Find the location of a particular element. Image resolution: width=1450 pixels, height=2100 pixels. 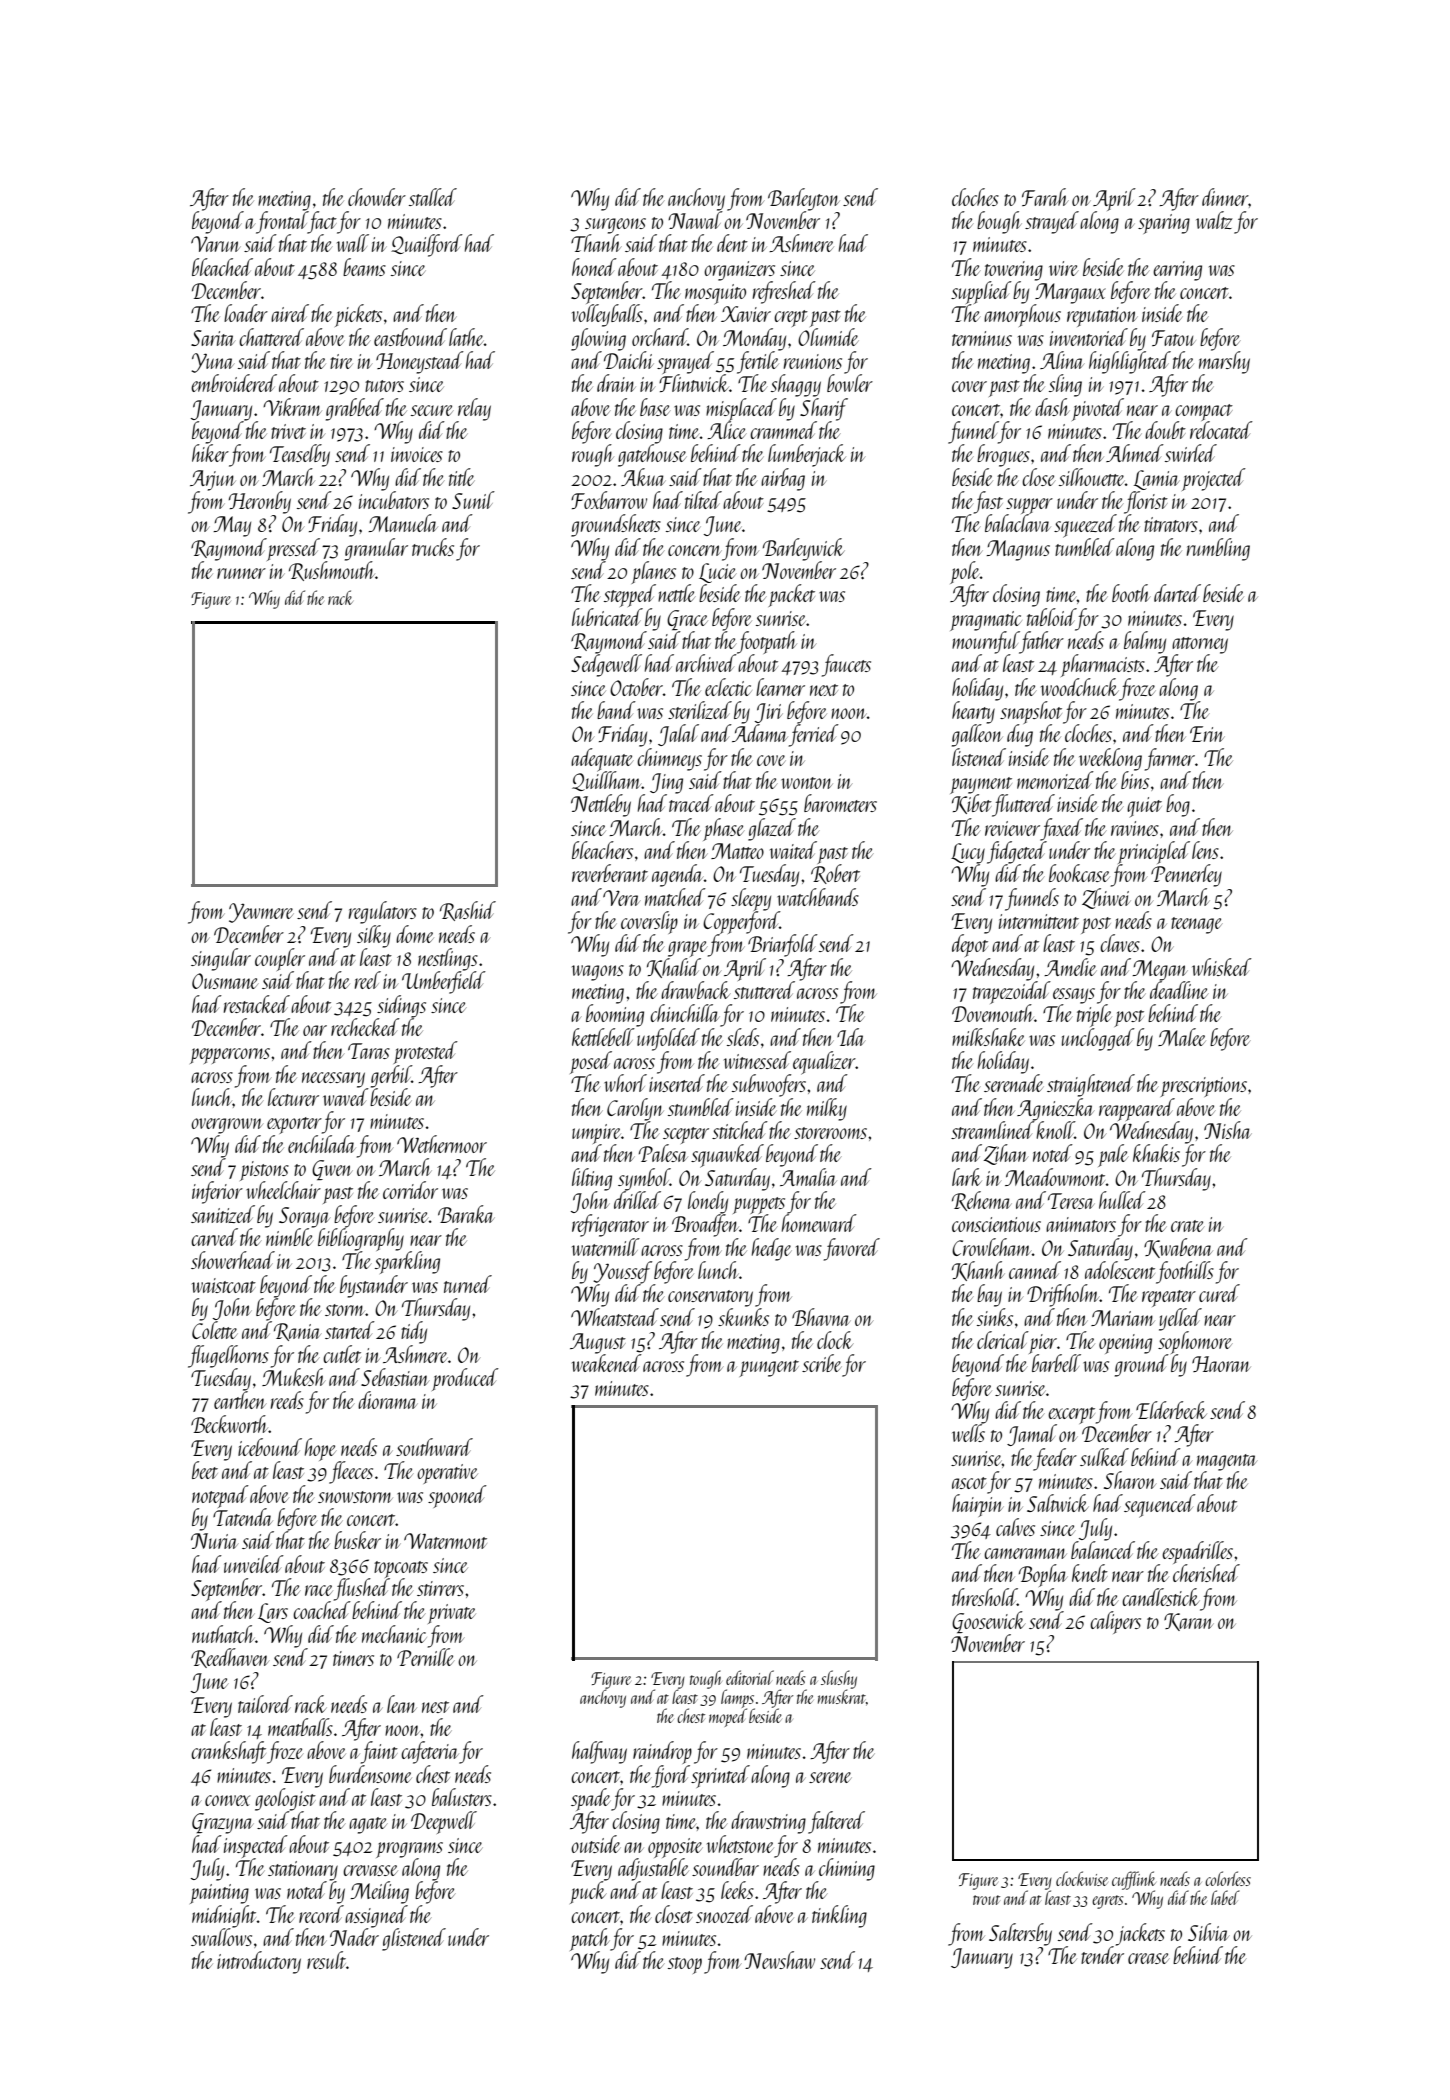

necessary is located at coordinates (333, 1080).
